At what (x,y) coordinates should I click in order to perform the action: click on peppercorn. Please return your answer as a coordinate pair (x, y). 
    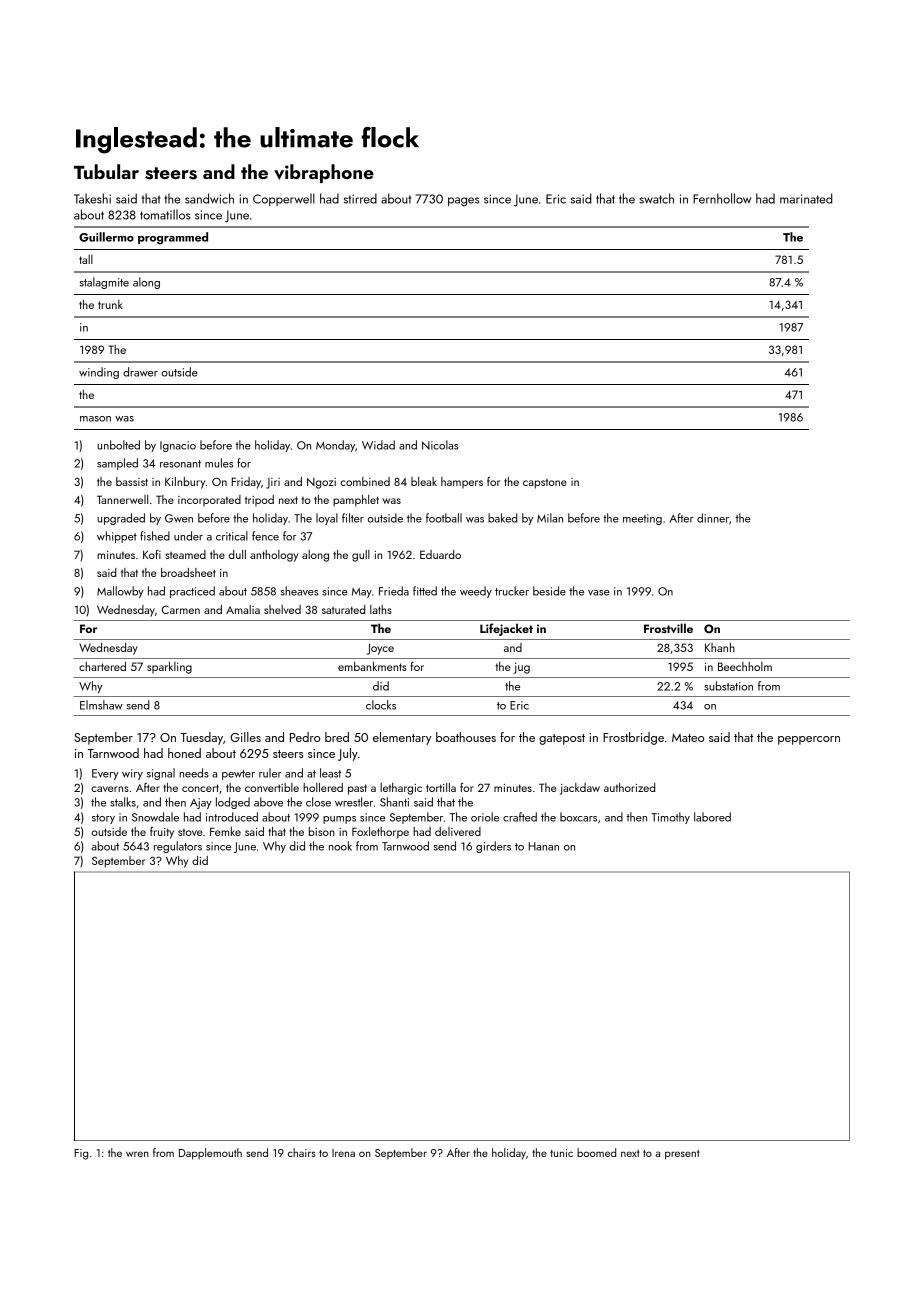
    Looking at the image, I should click on (809, 740).
